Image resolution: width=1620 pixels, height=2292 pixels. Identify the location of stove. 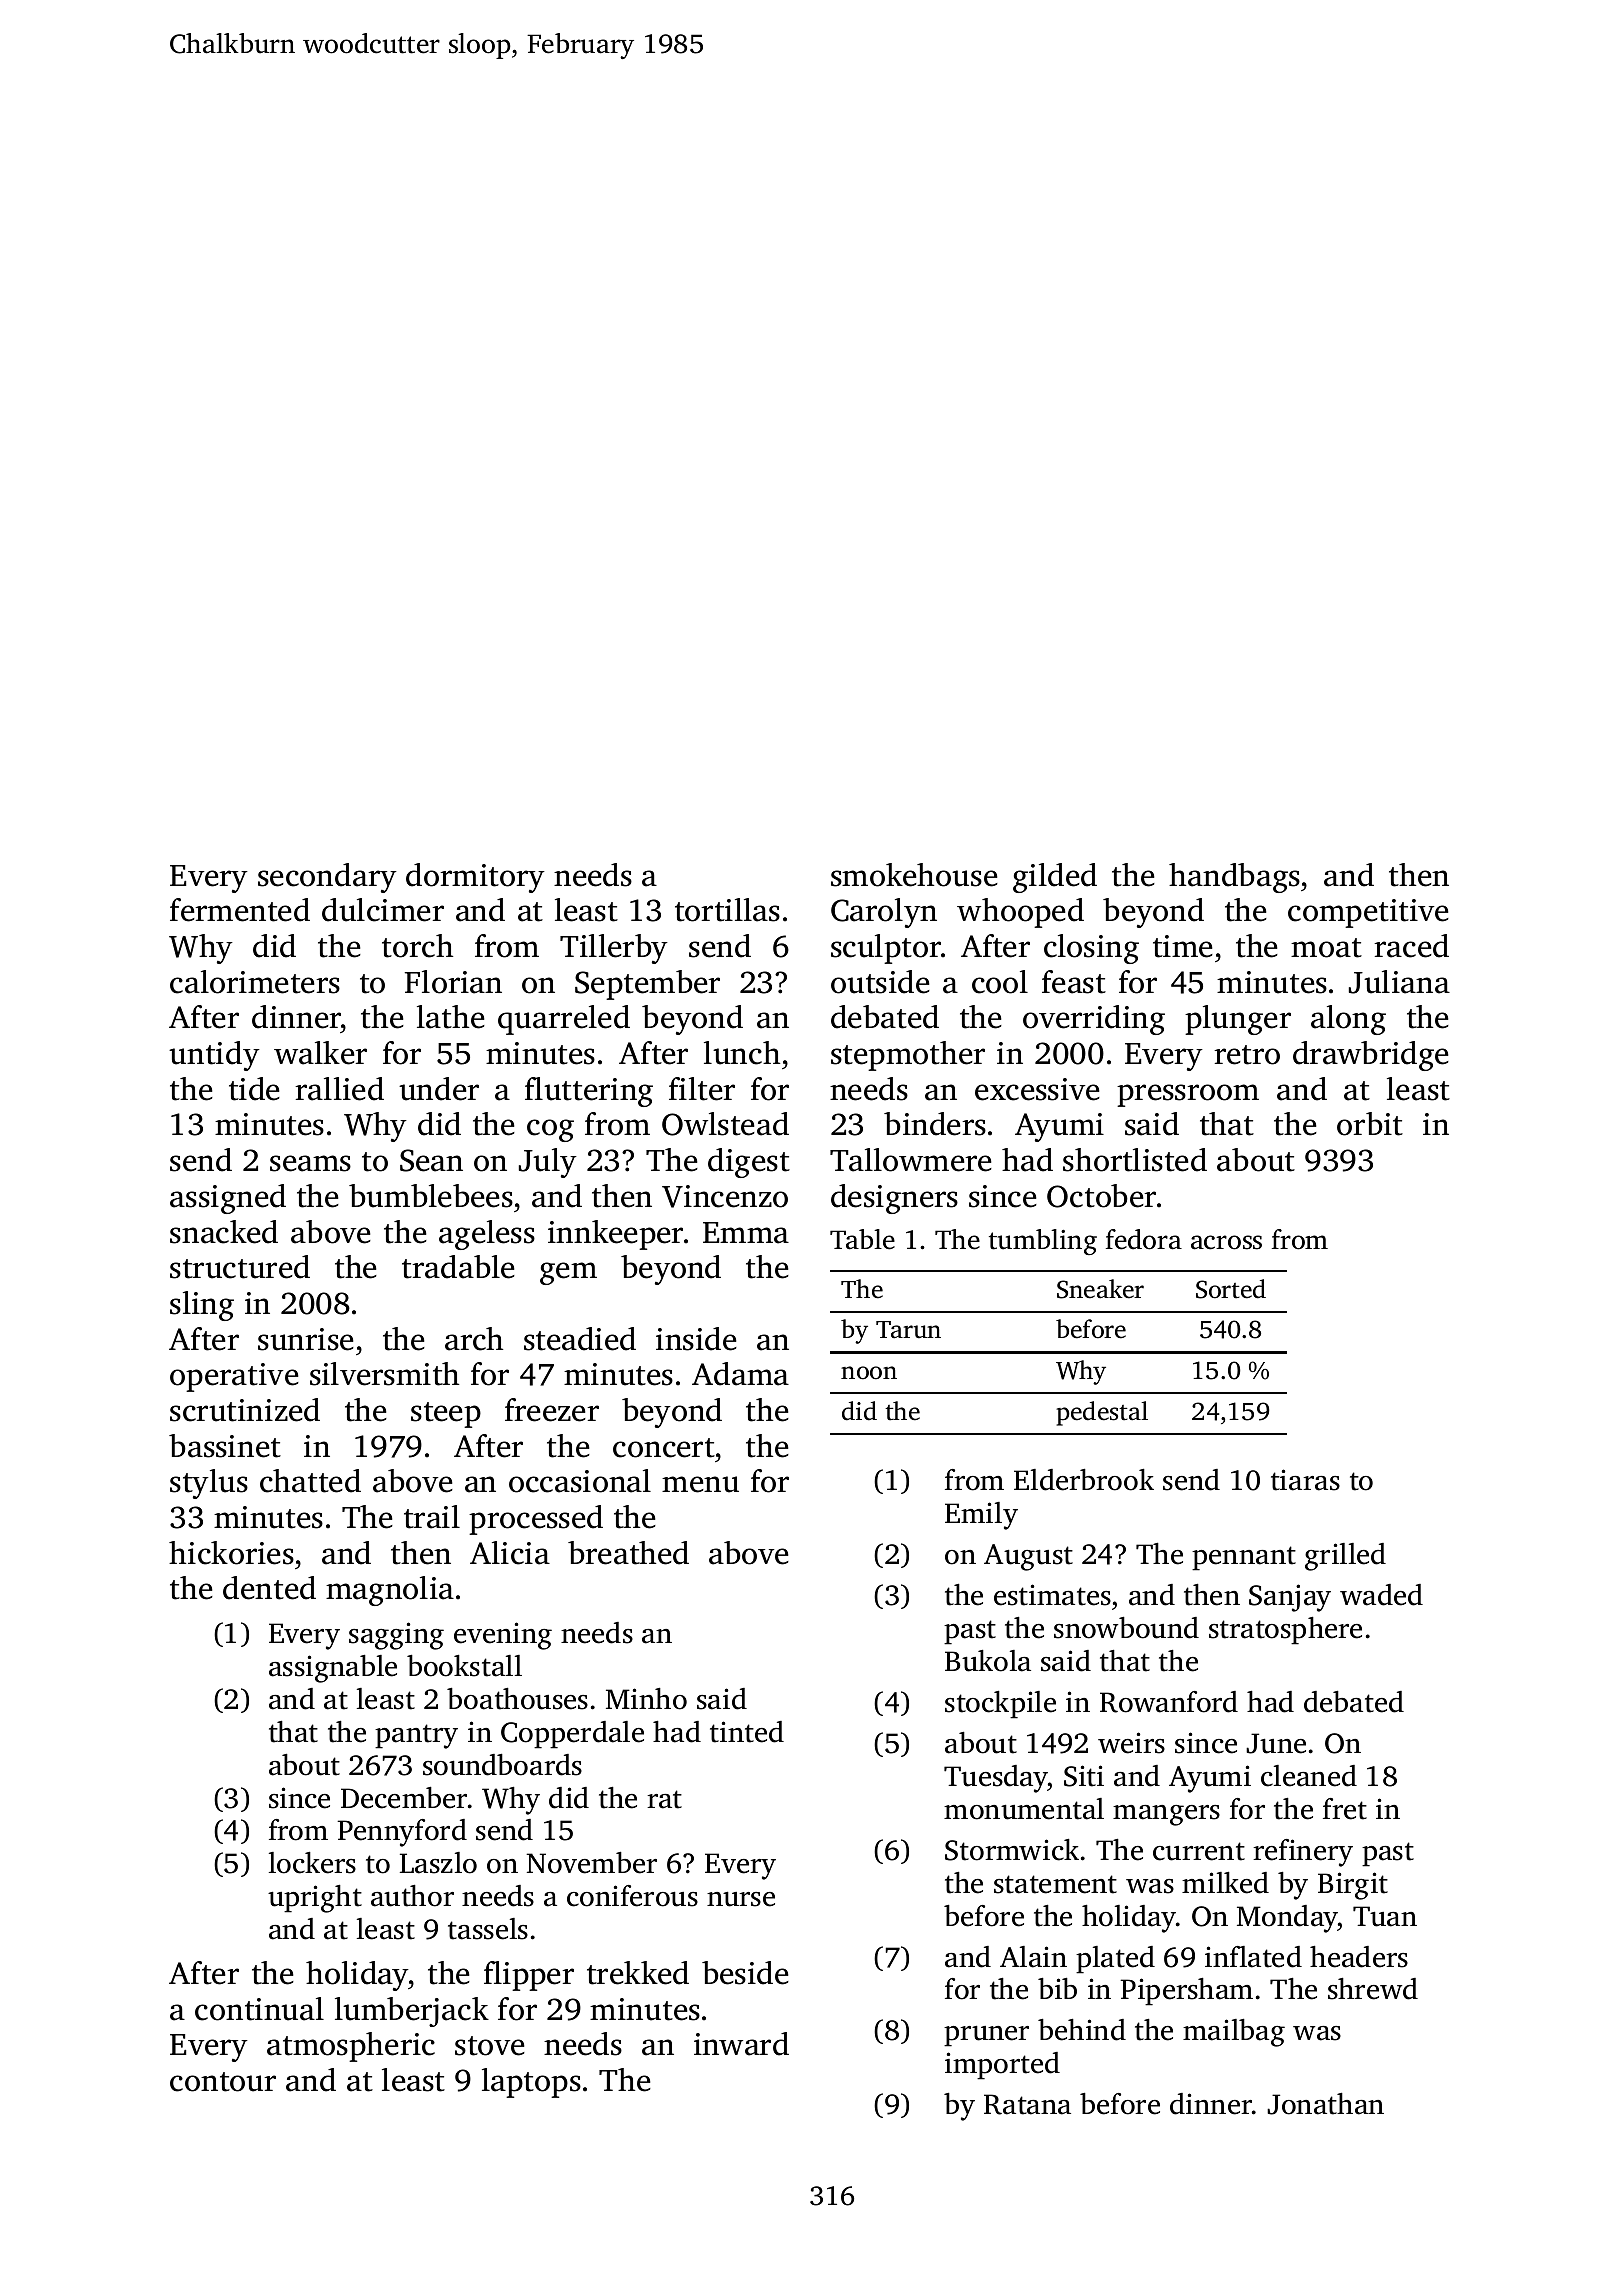
(490, 2046).
